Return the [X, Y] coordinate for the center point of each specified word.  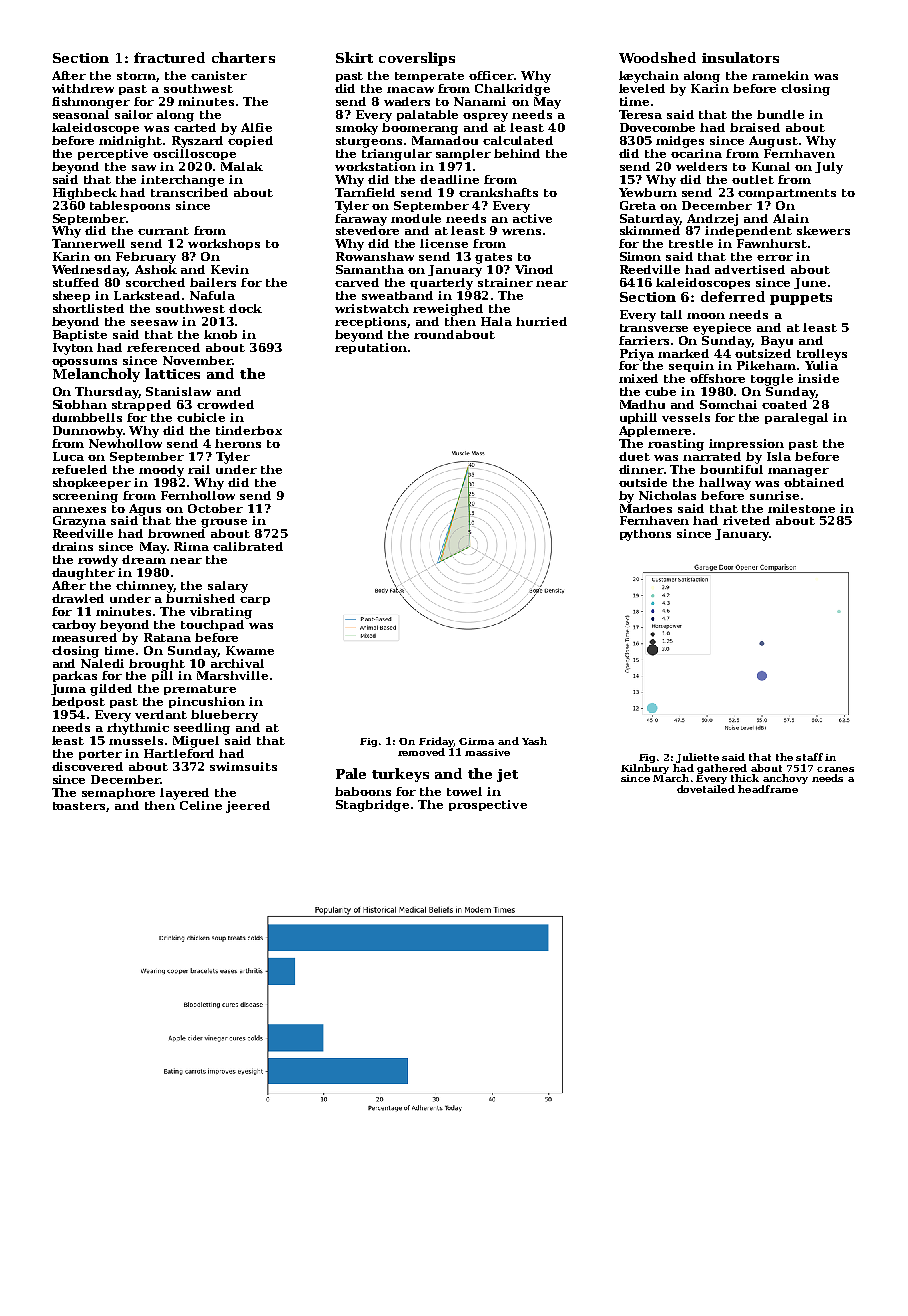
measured [84, 637]
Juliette [697, 758]
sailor [134, 114]
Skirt [354, 57]
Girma [476, 741]
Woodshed [657, 57]
